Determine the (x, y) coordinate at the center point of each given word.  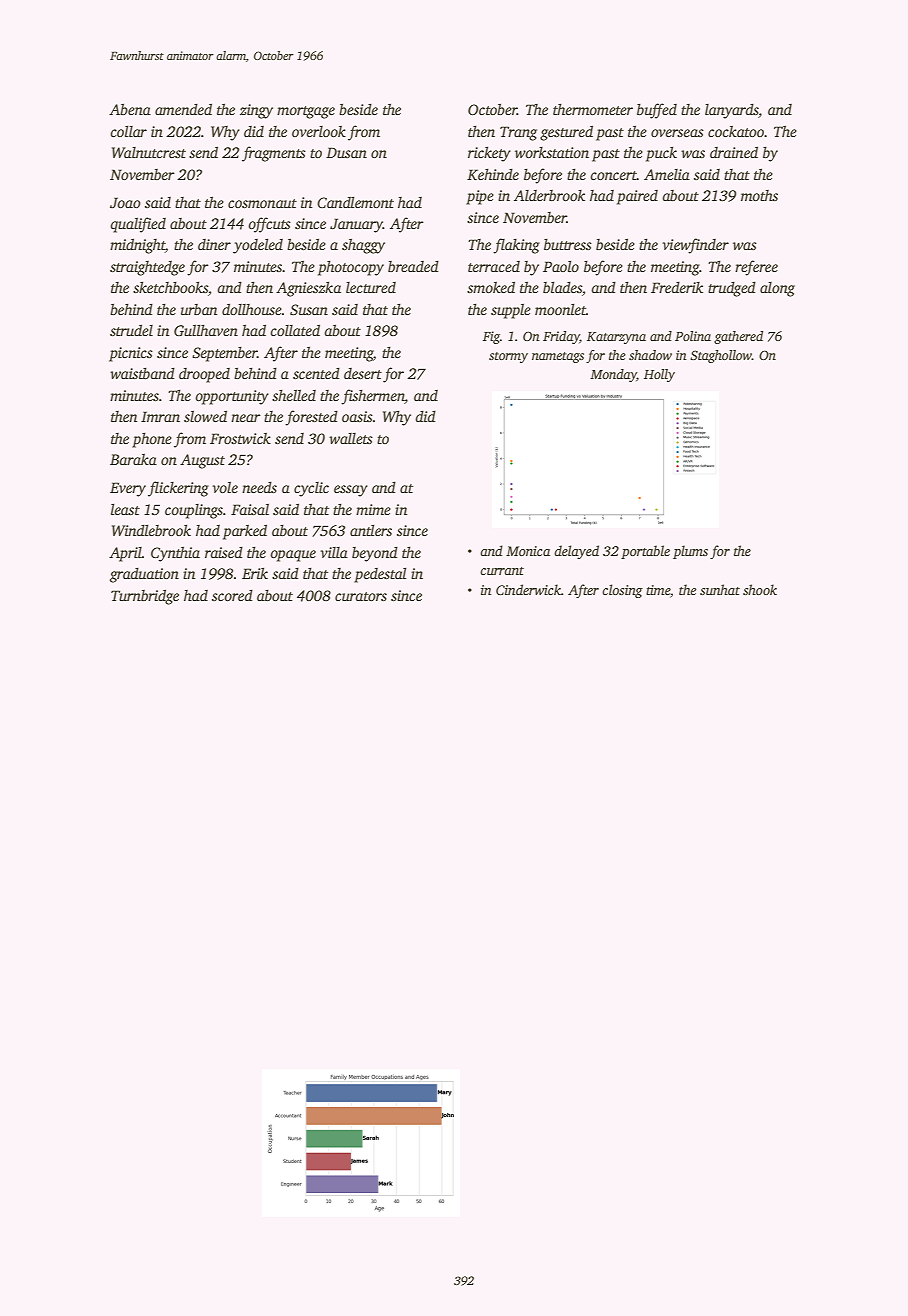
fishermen (373, 397)
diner (214, 244)
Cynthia (175, 554)
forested (311, 418)
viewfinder (695, 246)
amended (183, 109)
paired (637, 197)
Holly (659, 375)
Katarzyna (616, 338)
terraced (494, 266)
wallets (351, 438)
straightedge (147, 268)
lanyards (732, 111)
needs (259, 487)
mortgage (306, 112)
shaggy (363, 246)
